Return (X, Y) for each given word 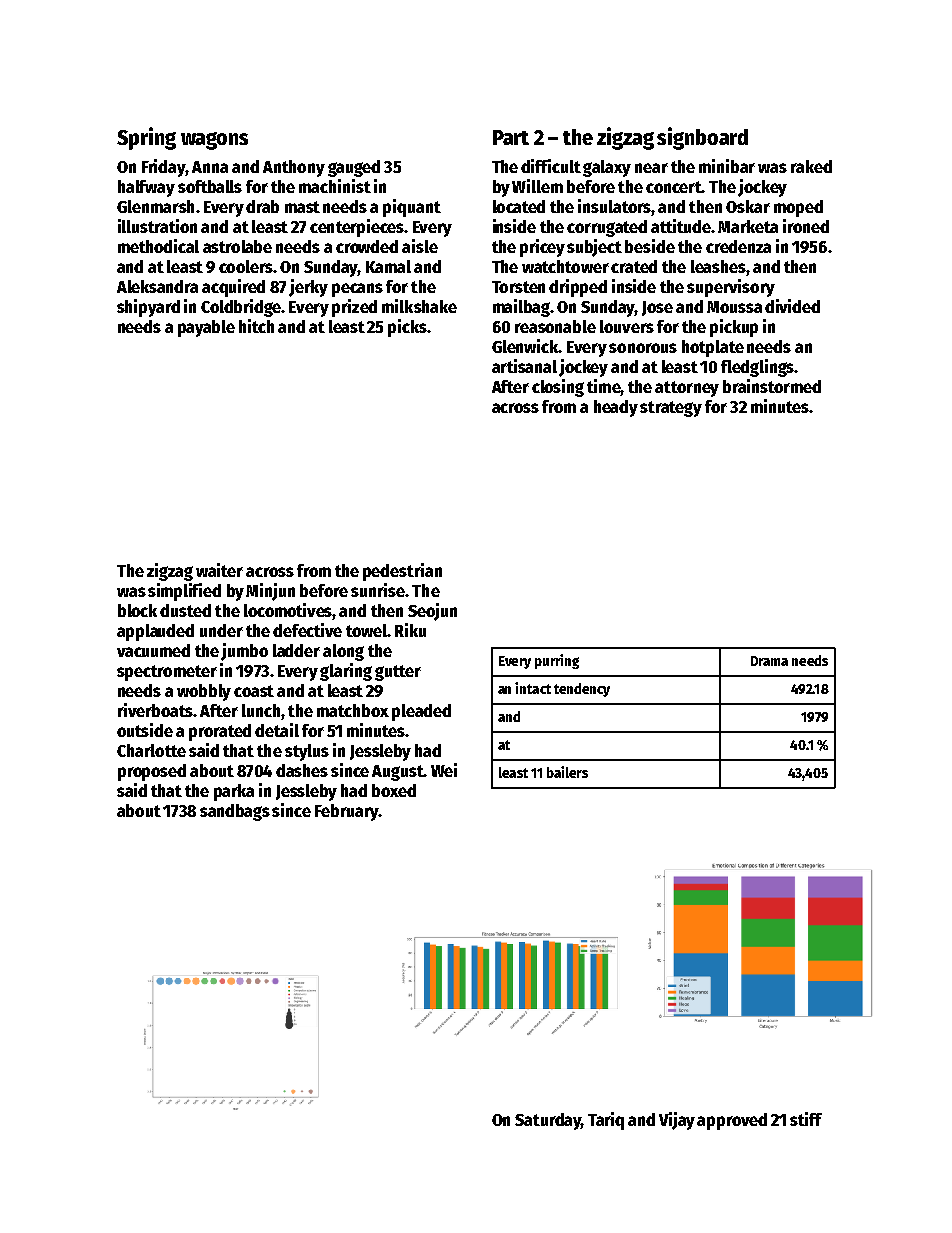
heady (616, 408)
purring (557, 661)
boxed (394, 790)
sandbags (235, 812)
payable (206, 328)
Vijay (677, 1121)
